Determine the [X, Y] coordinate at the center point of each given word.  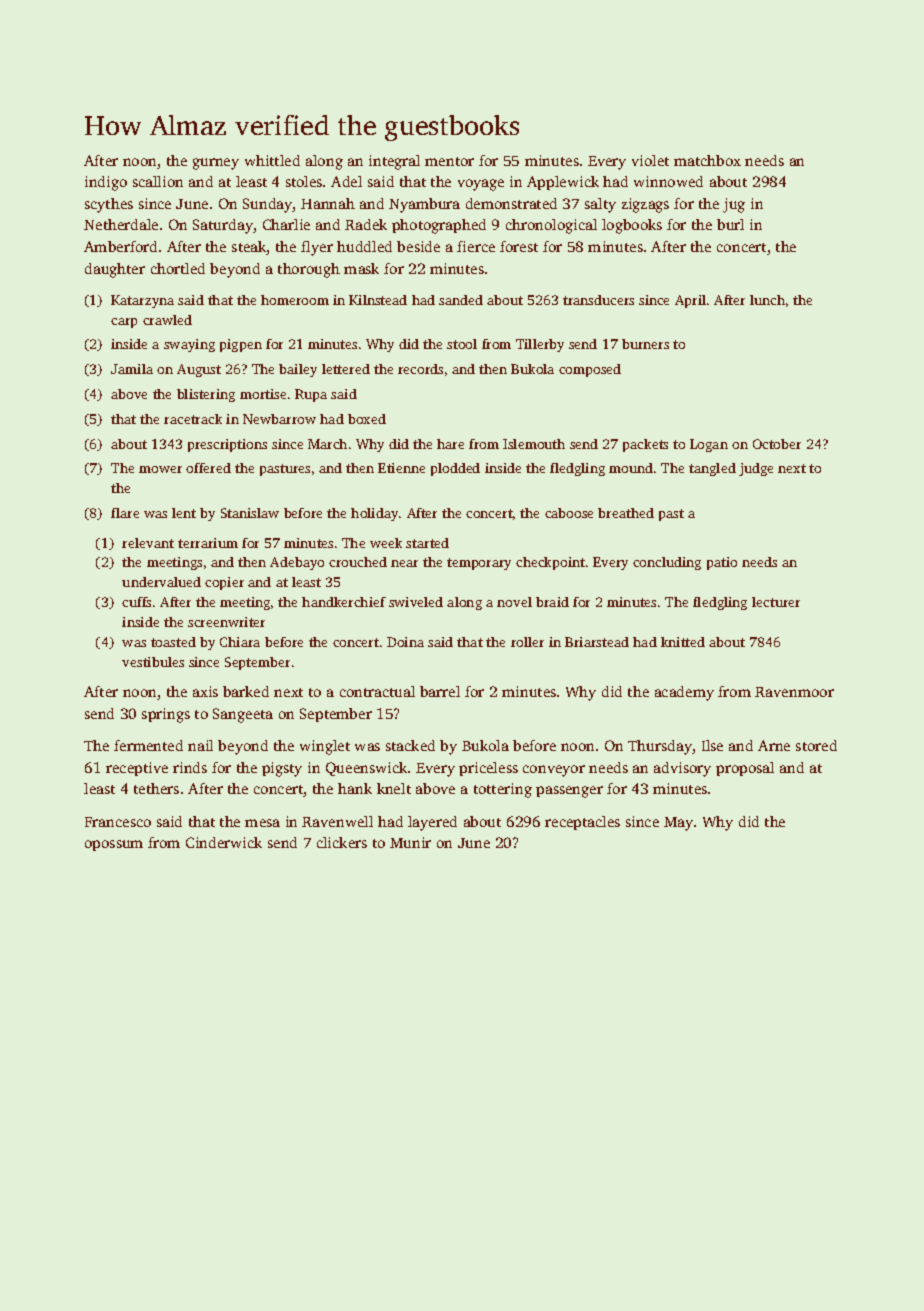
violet [650, 160]
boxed [367, 419]
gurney [216, 164]
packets [645, 445]
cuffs [136, 602]
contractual [377, 691]
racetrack [193, 419]
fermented [148, 745]
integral [394, 162]
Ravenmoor [794, 692]
